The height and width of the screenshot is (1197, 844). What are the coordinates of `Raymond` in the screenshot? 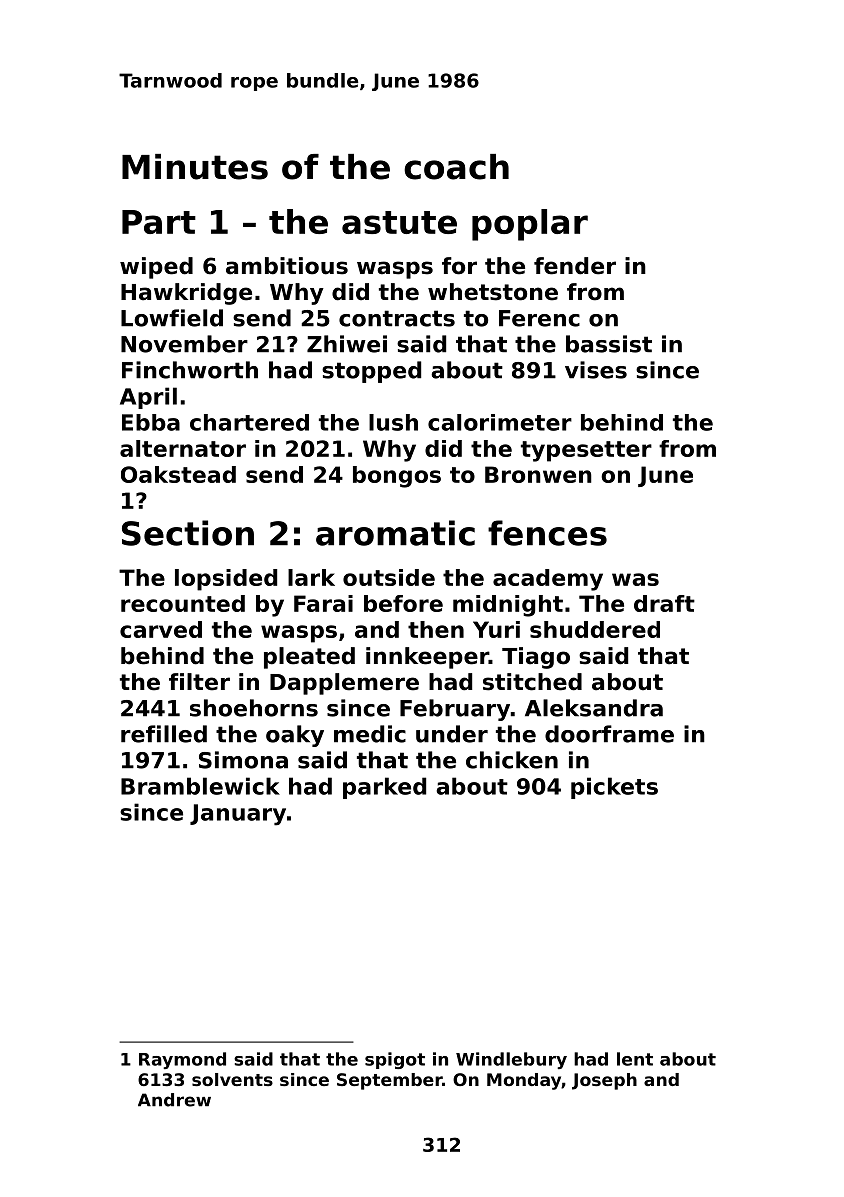 It's located at (182, 1060).
